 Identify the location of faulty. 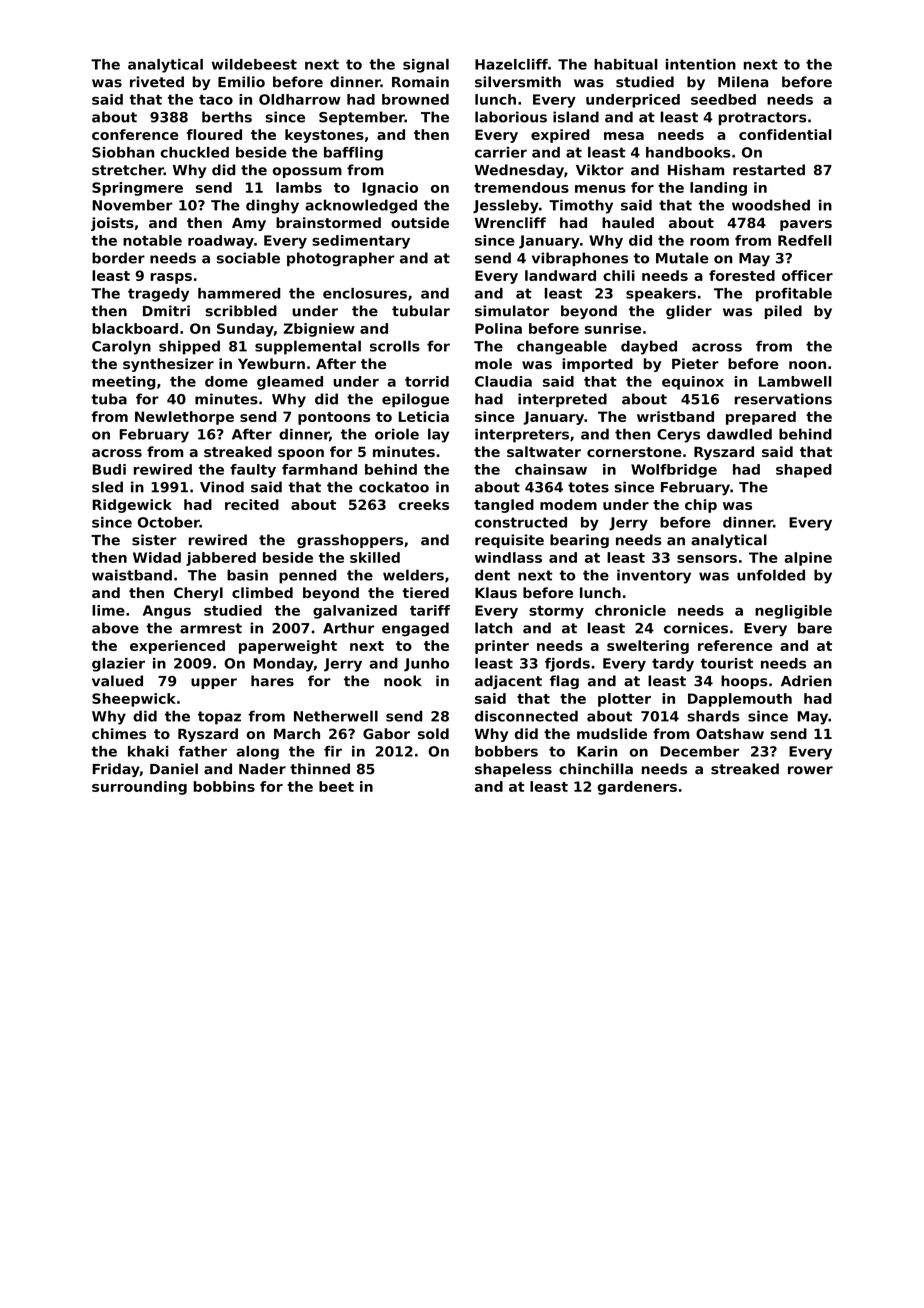
(253, 471).
